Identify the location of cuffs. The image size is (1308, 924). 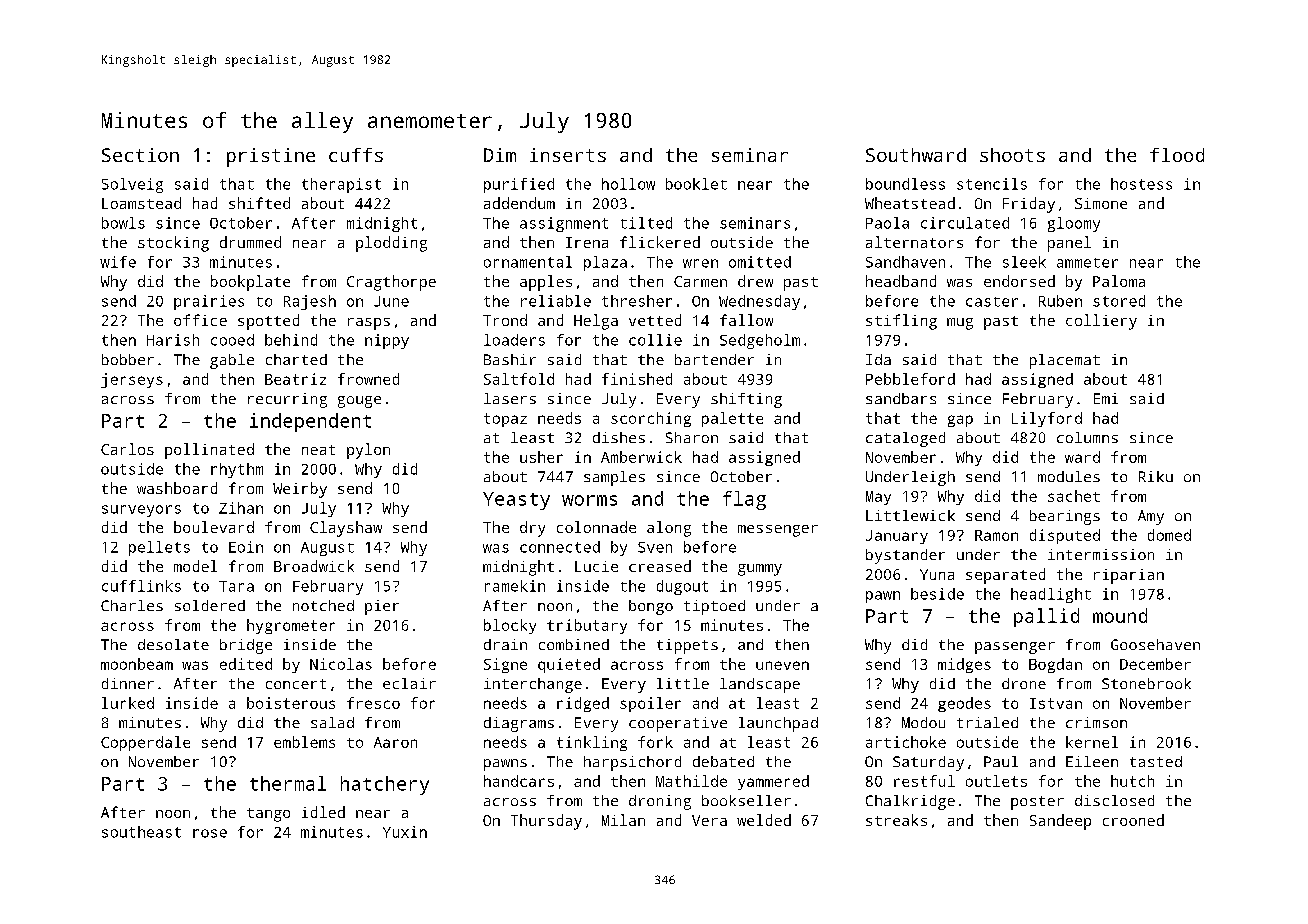
(356, 155).
